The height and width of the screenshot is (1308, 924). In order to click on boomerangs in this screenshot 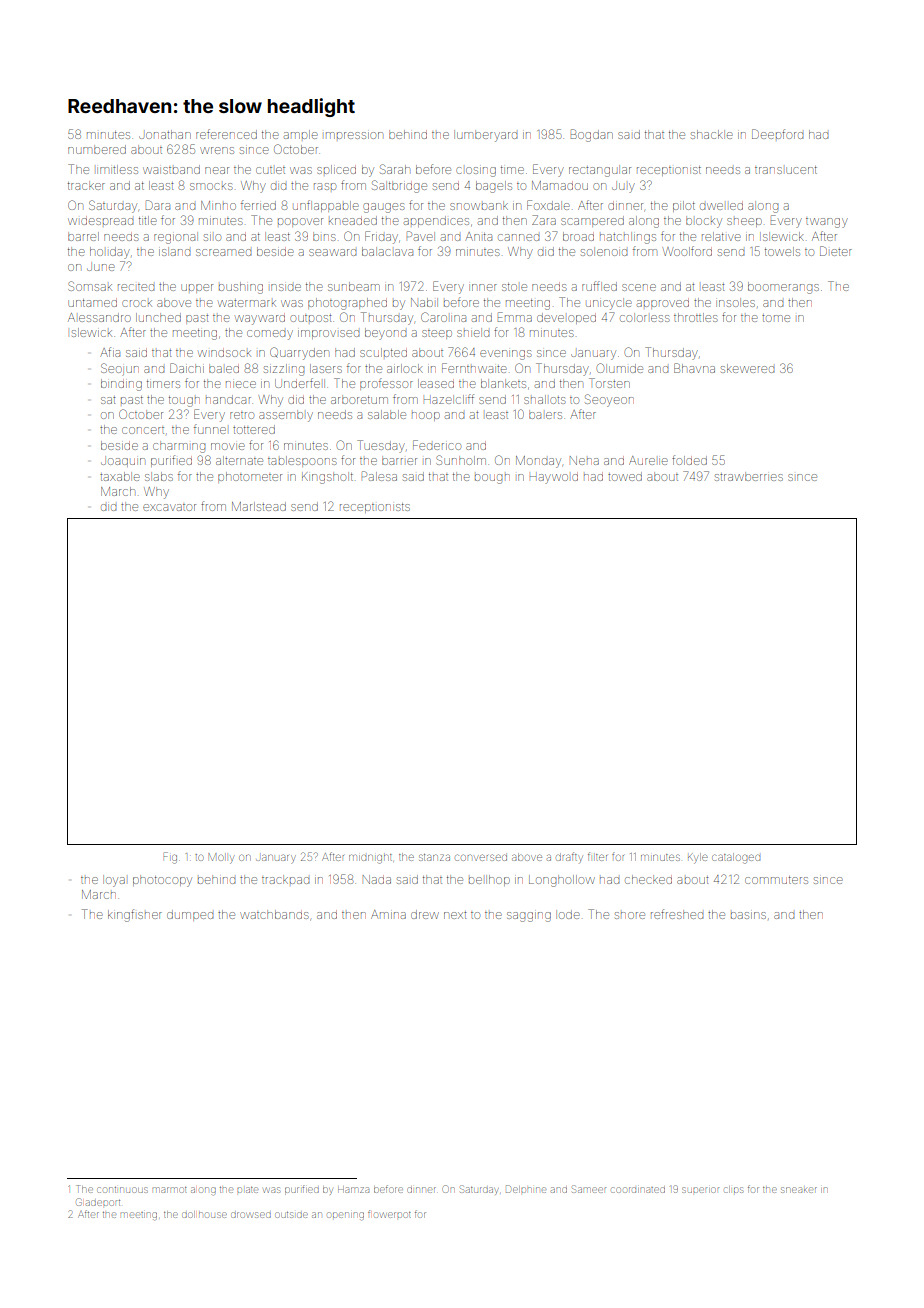, I will do `click(783, 288)`.
